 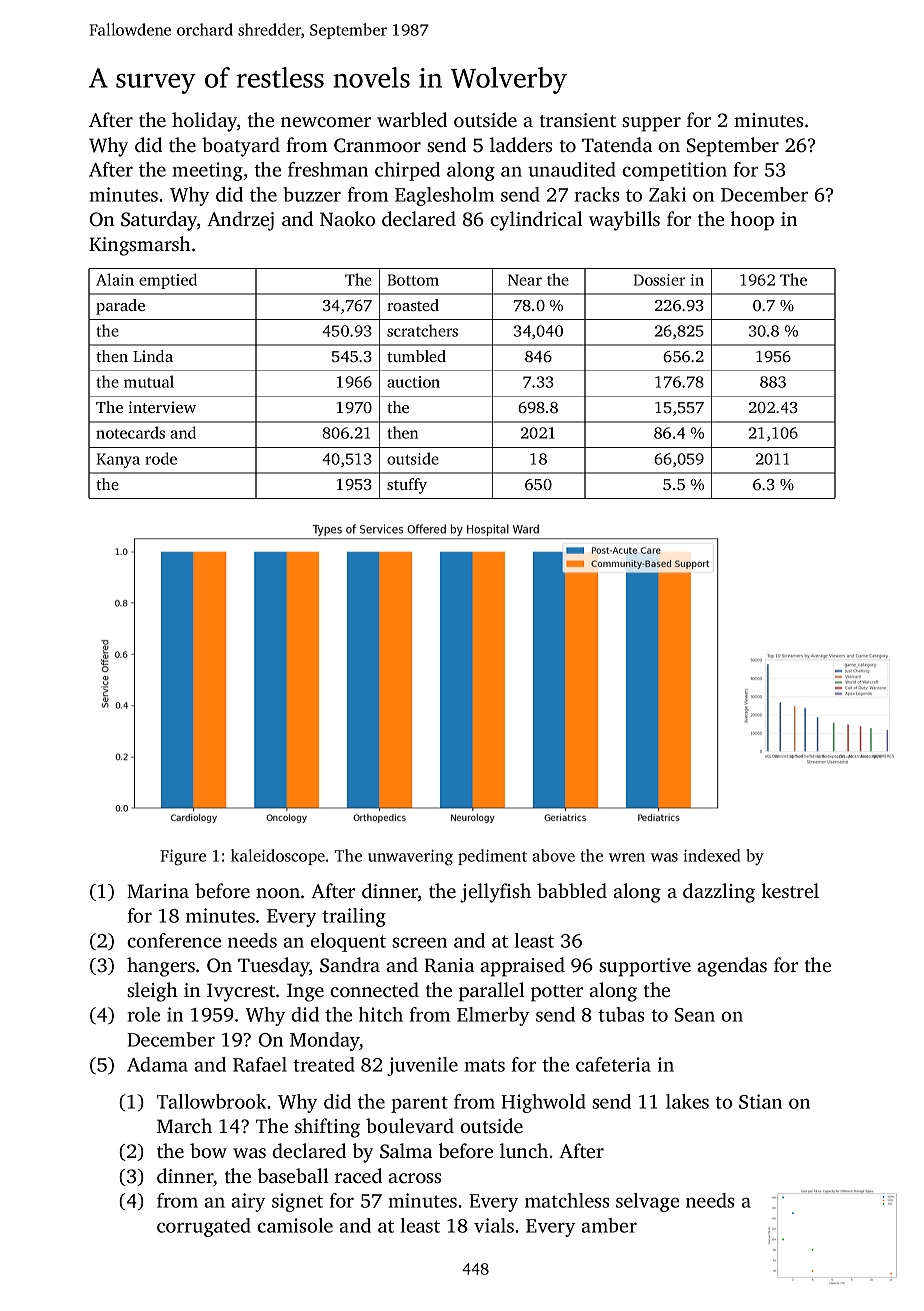 I want to click on hangers, so click(x=161, y=967).
